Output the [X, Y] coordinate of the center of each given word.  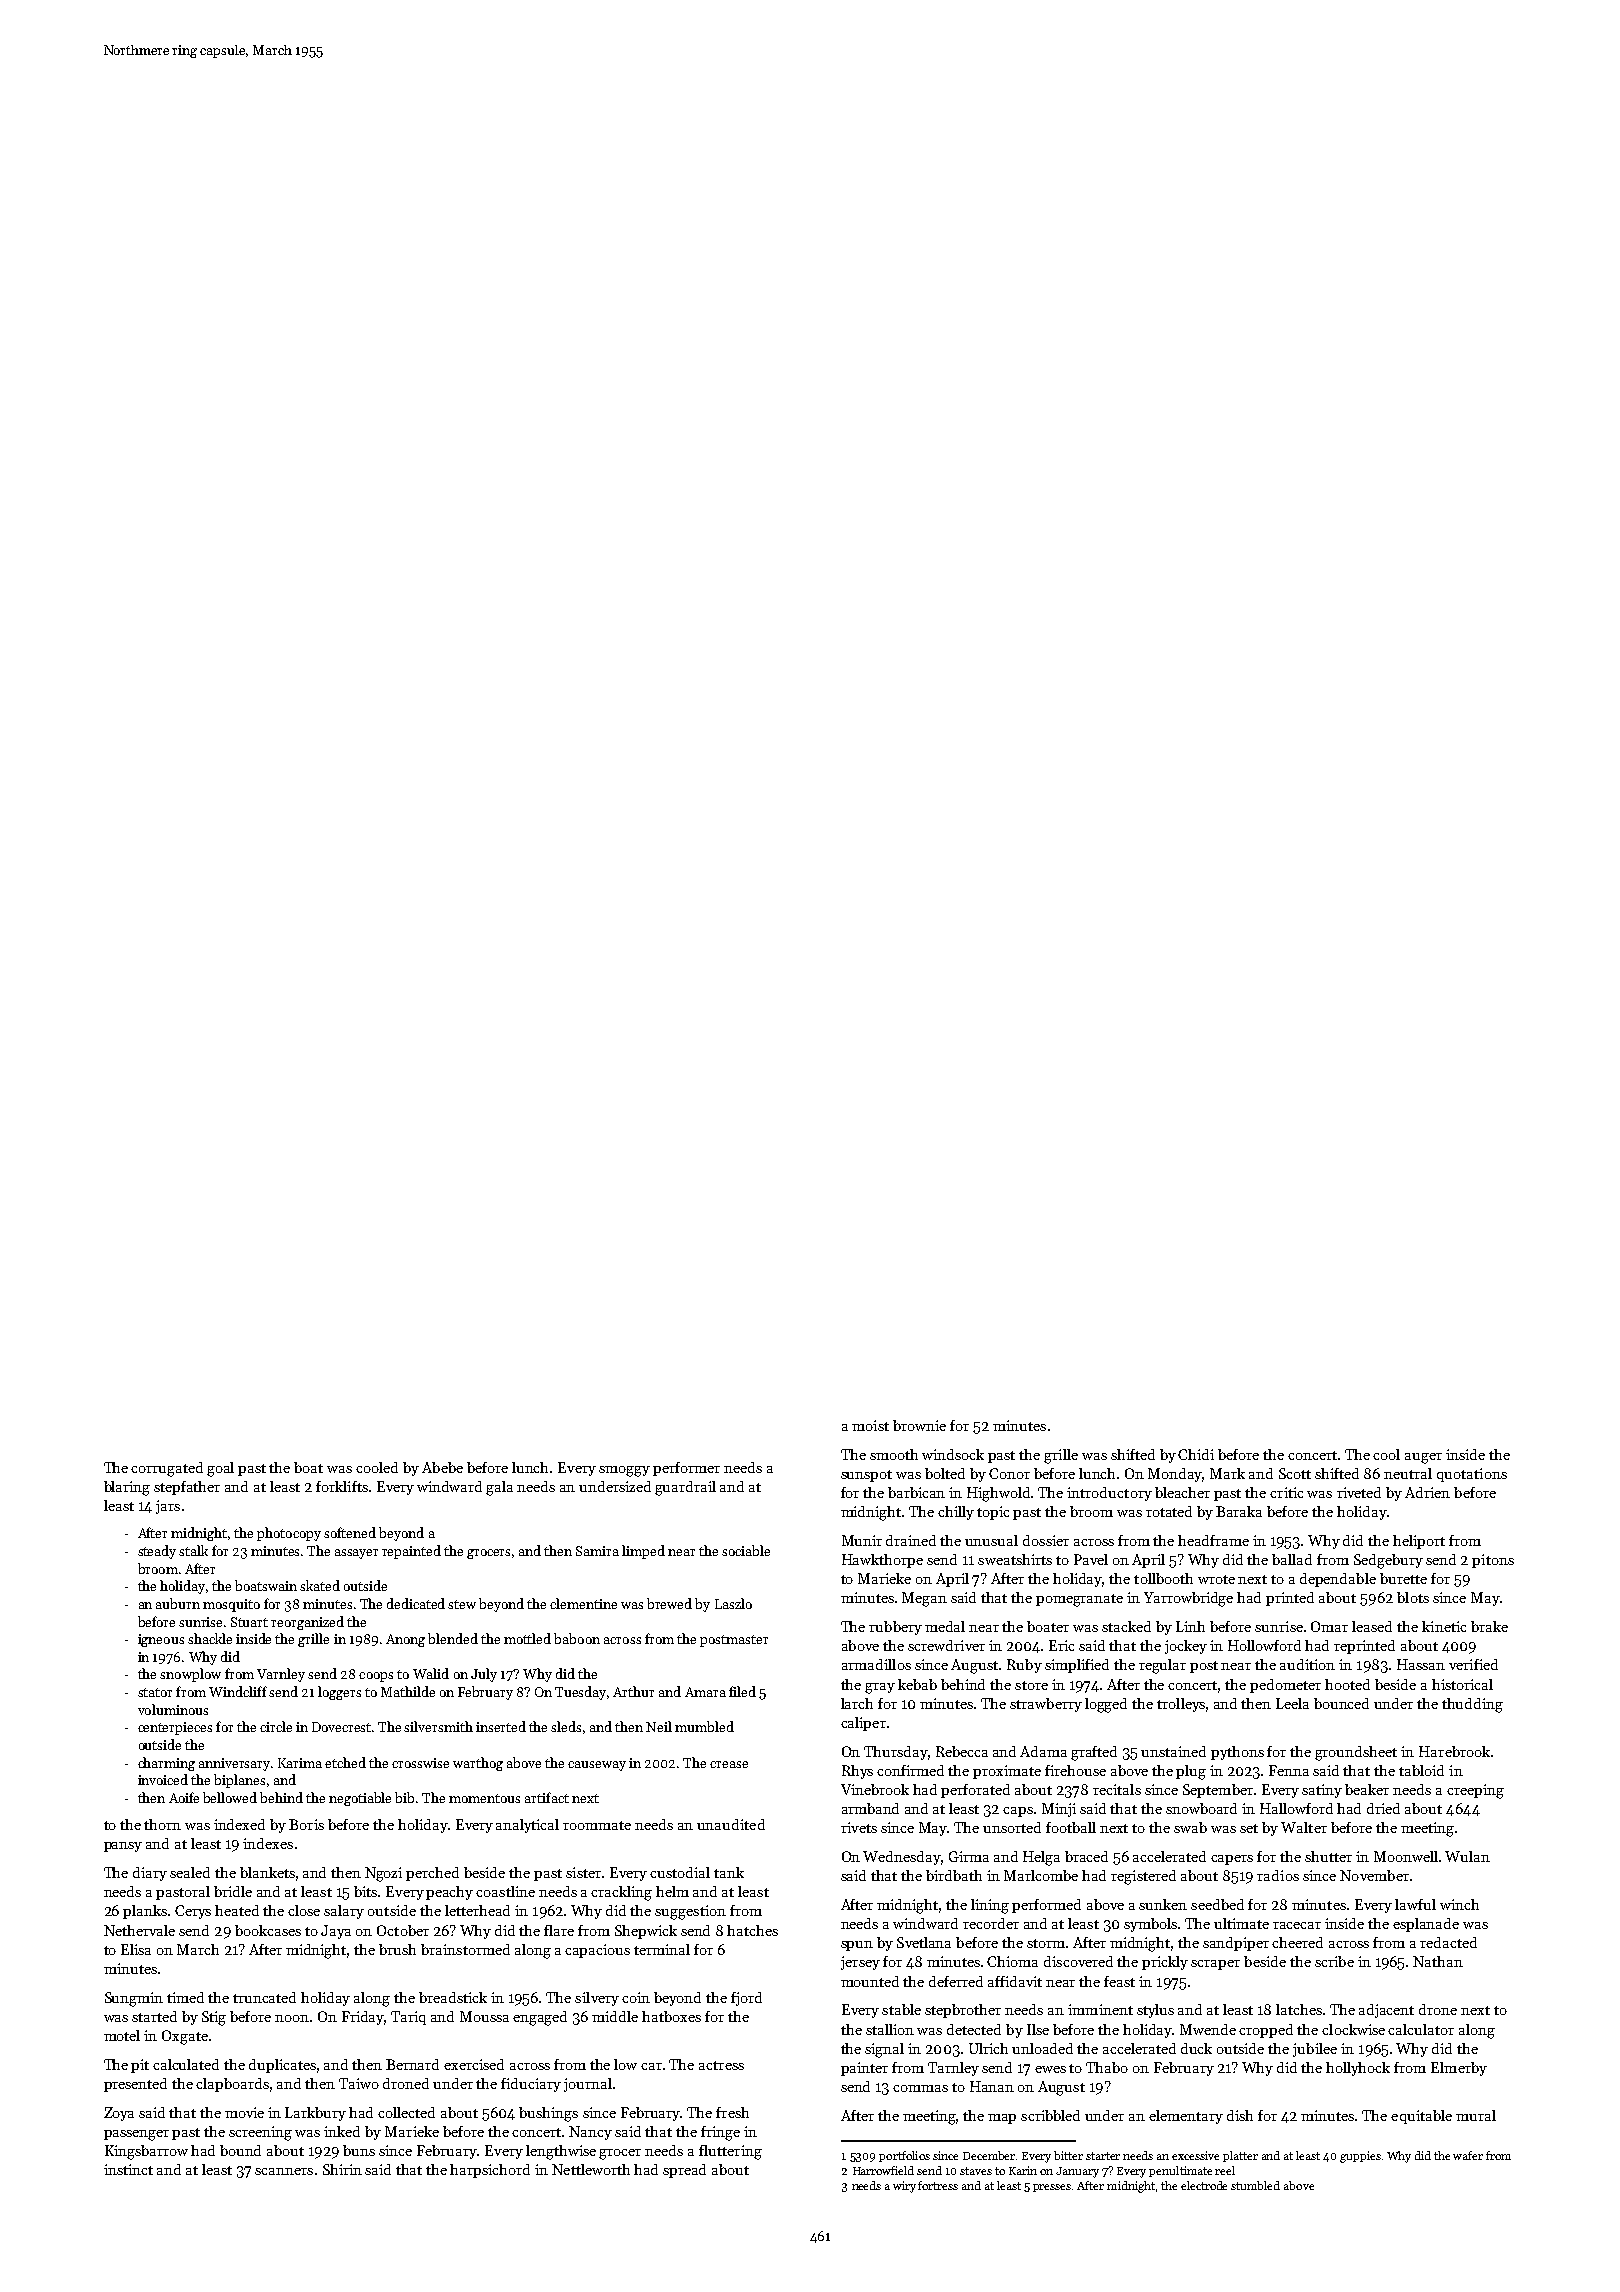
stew [462, 1604]
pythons [1237, 1753]
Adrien [1427, 1492]
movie [244, 2112]
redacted [1448, 1942]
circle [276, 1726]
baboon [577, 1638]
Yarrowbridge [1188, 1599]
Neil [659, 1726]
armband [870, 1808]
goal [220, 1469]
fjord [746, 1999]
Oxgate [185, 2037]
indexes [268, 1843]
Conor [1009, 1473]
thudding [1472, 1705]
